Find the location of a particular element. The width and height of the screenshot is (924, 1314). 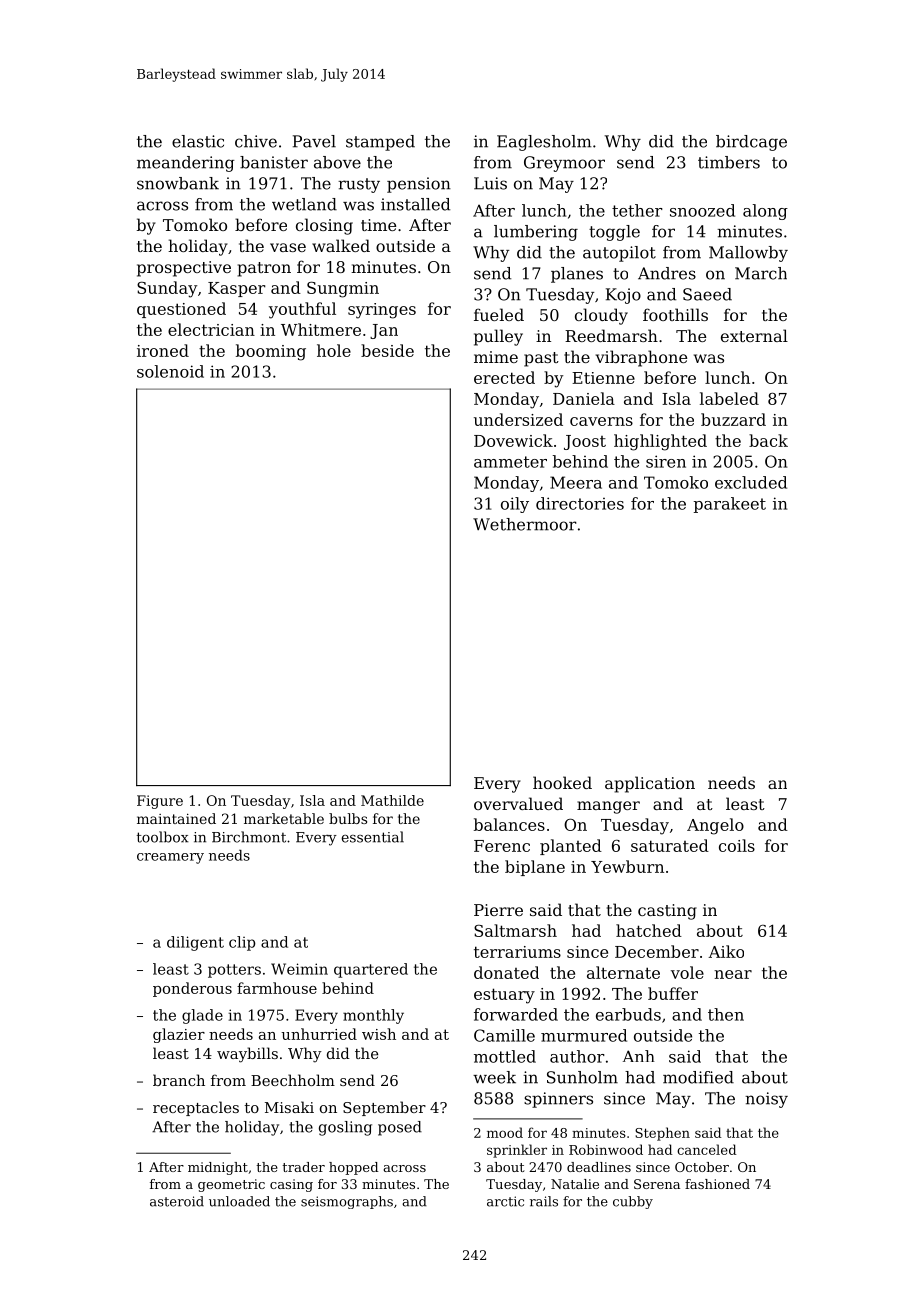

potters is located at coordinates (234, 971).
